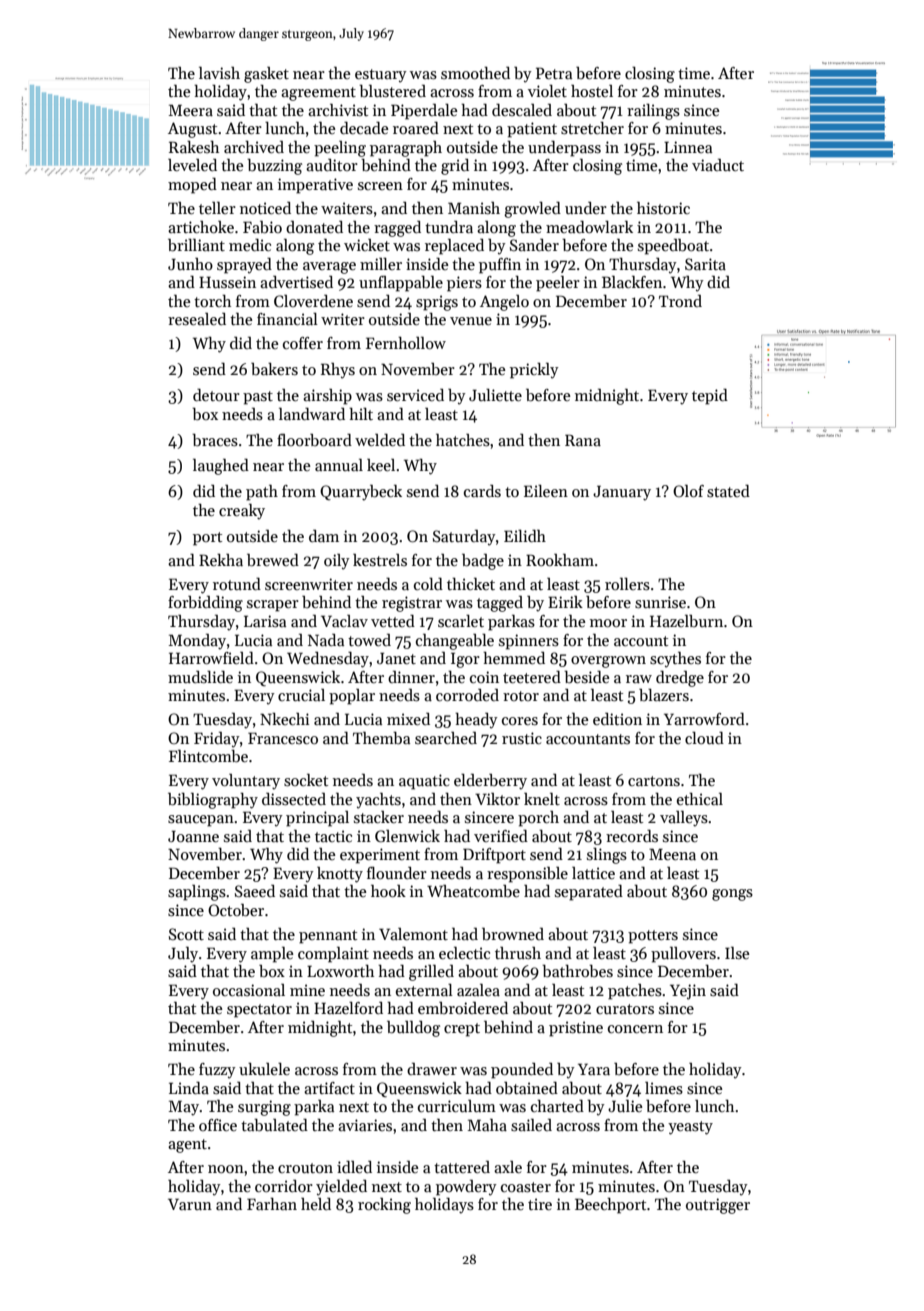  What do you see at coordinates (653, 112) in the image?
I see `railings` at bounding box center [653, 112].
